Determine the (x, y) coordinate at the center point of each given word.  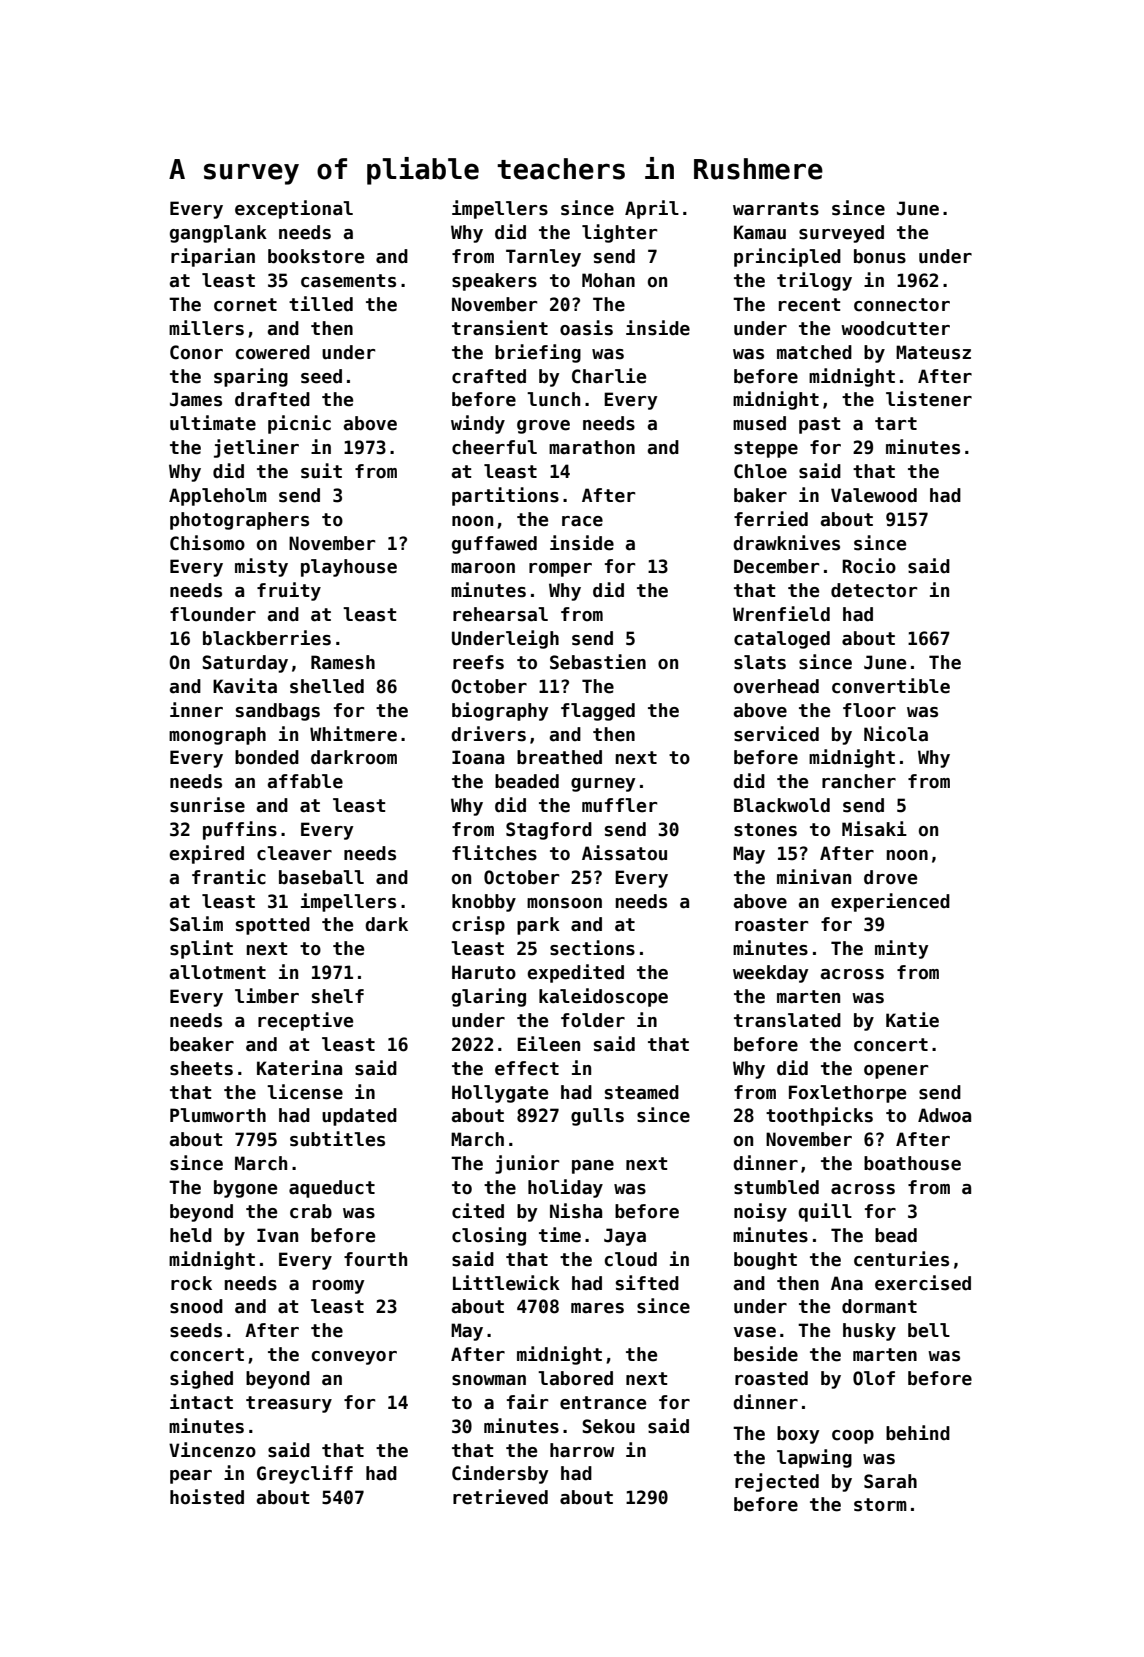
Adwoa (944, 1115)
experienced (890, 902)
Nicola (896, 734)
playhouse (349, 568)
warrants (776, 209)
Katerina (299, 1068)
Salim (196, 924)
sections (592, 948)
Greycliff (305, 1474)
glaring (489, 997)
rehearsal (500, 614)
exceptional (294, 209)
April (652, 209)
